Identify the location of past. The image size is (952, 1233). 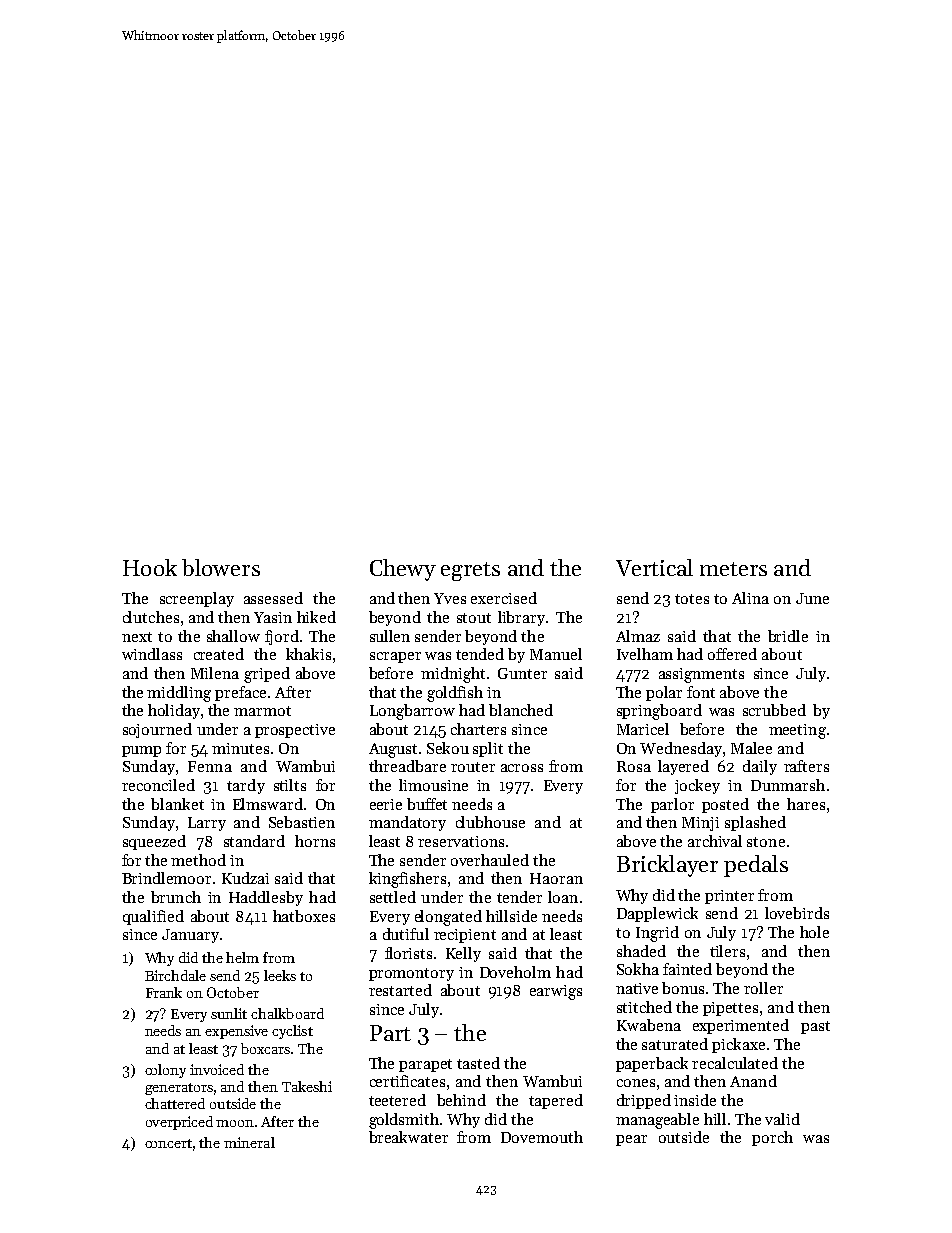
(815, 1027).
